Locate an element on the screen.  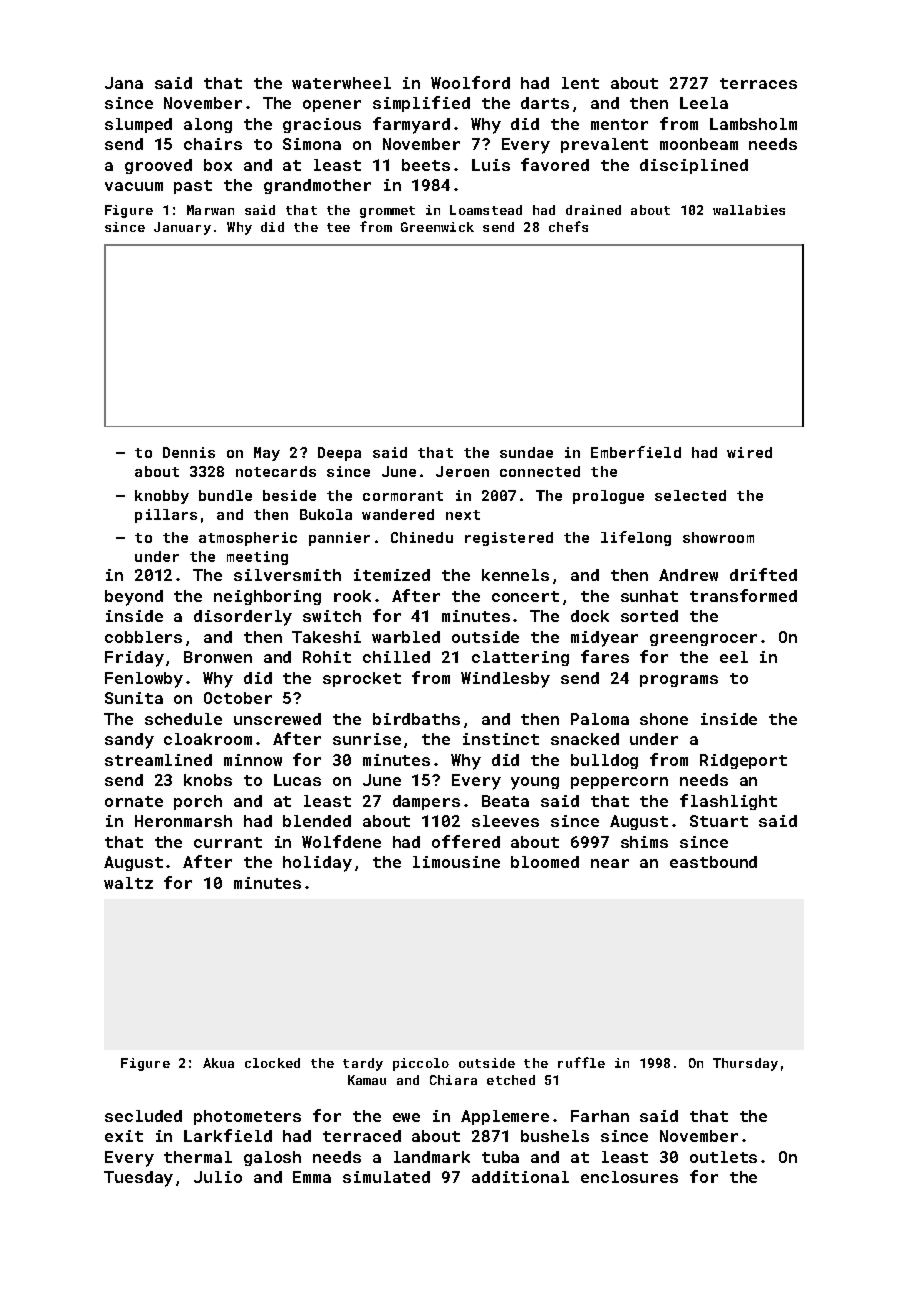
clocked is located at coordinates (272, 1063).
